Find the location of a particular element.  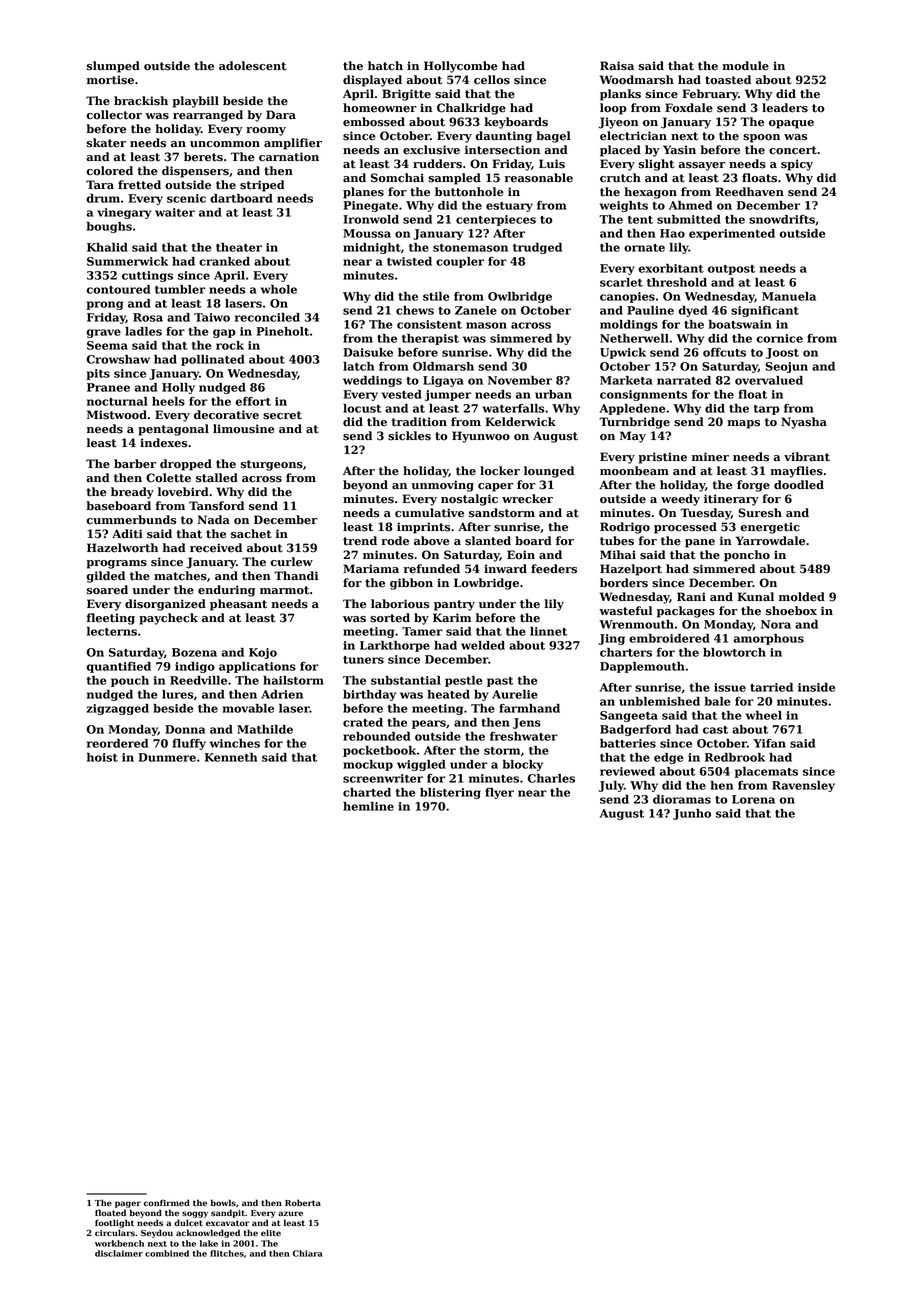

freshwater is located at coordinates (524, 736).
